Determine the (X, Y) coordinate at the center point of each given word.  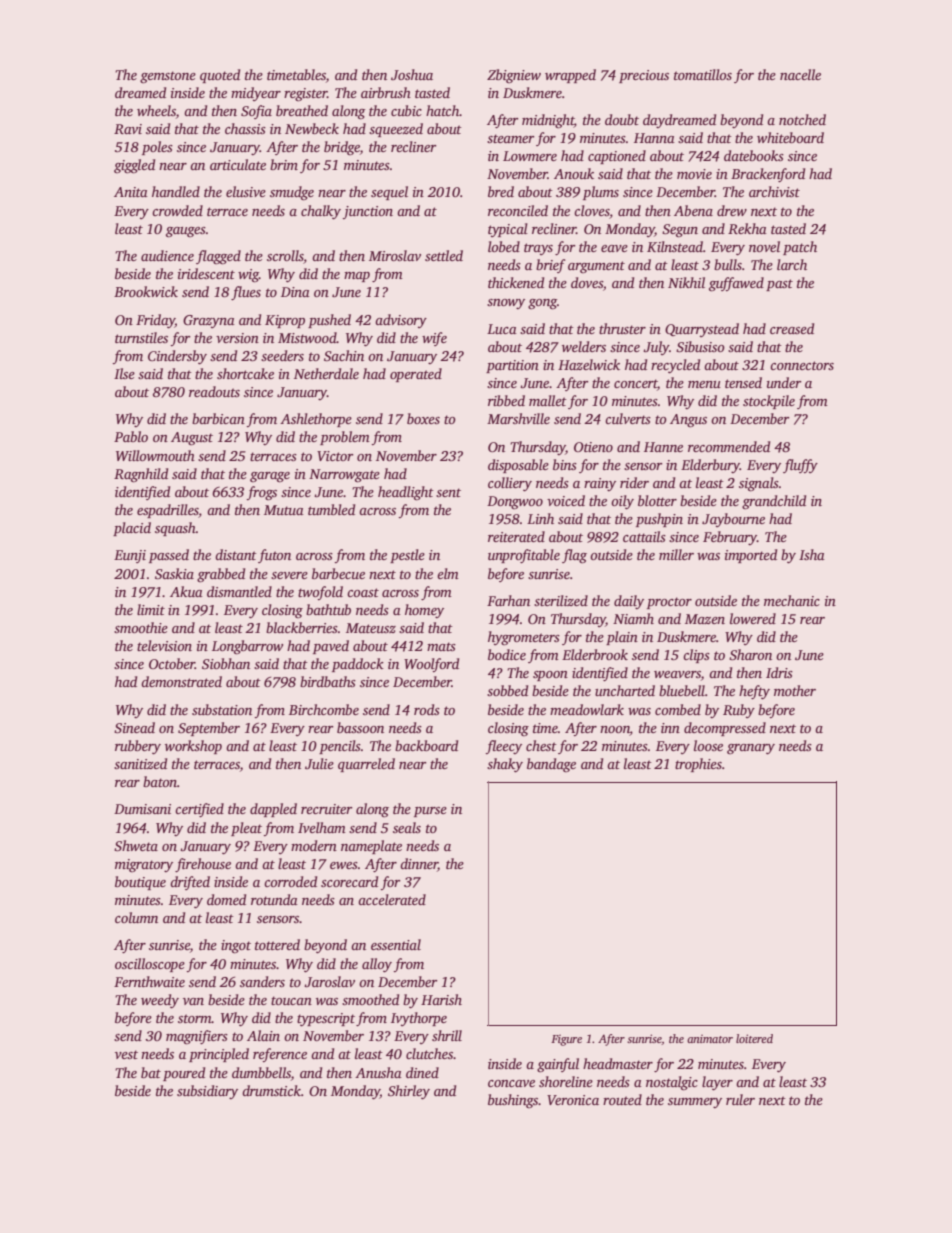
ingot (236, 947)
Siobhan (226, 663)
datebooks (754, 155)
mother (795, 690)
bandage (551, 765)
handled (176, 191)
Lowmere (530, 156)
